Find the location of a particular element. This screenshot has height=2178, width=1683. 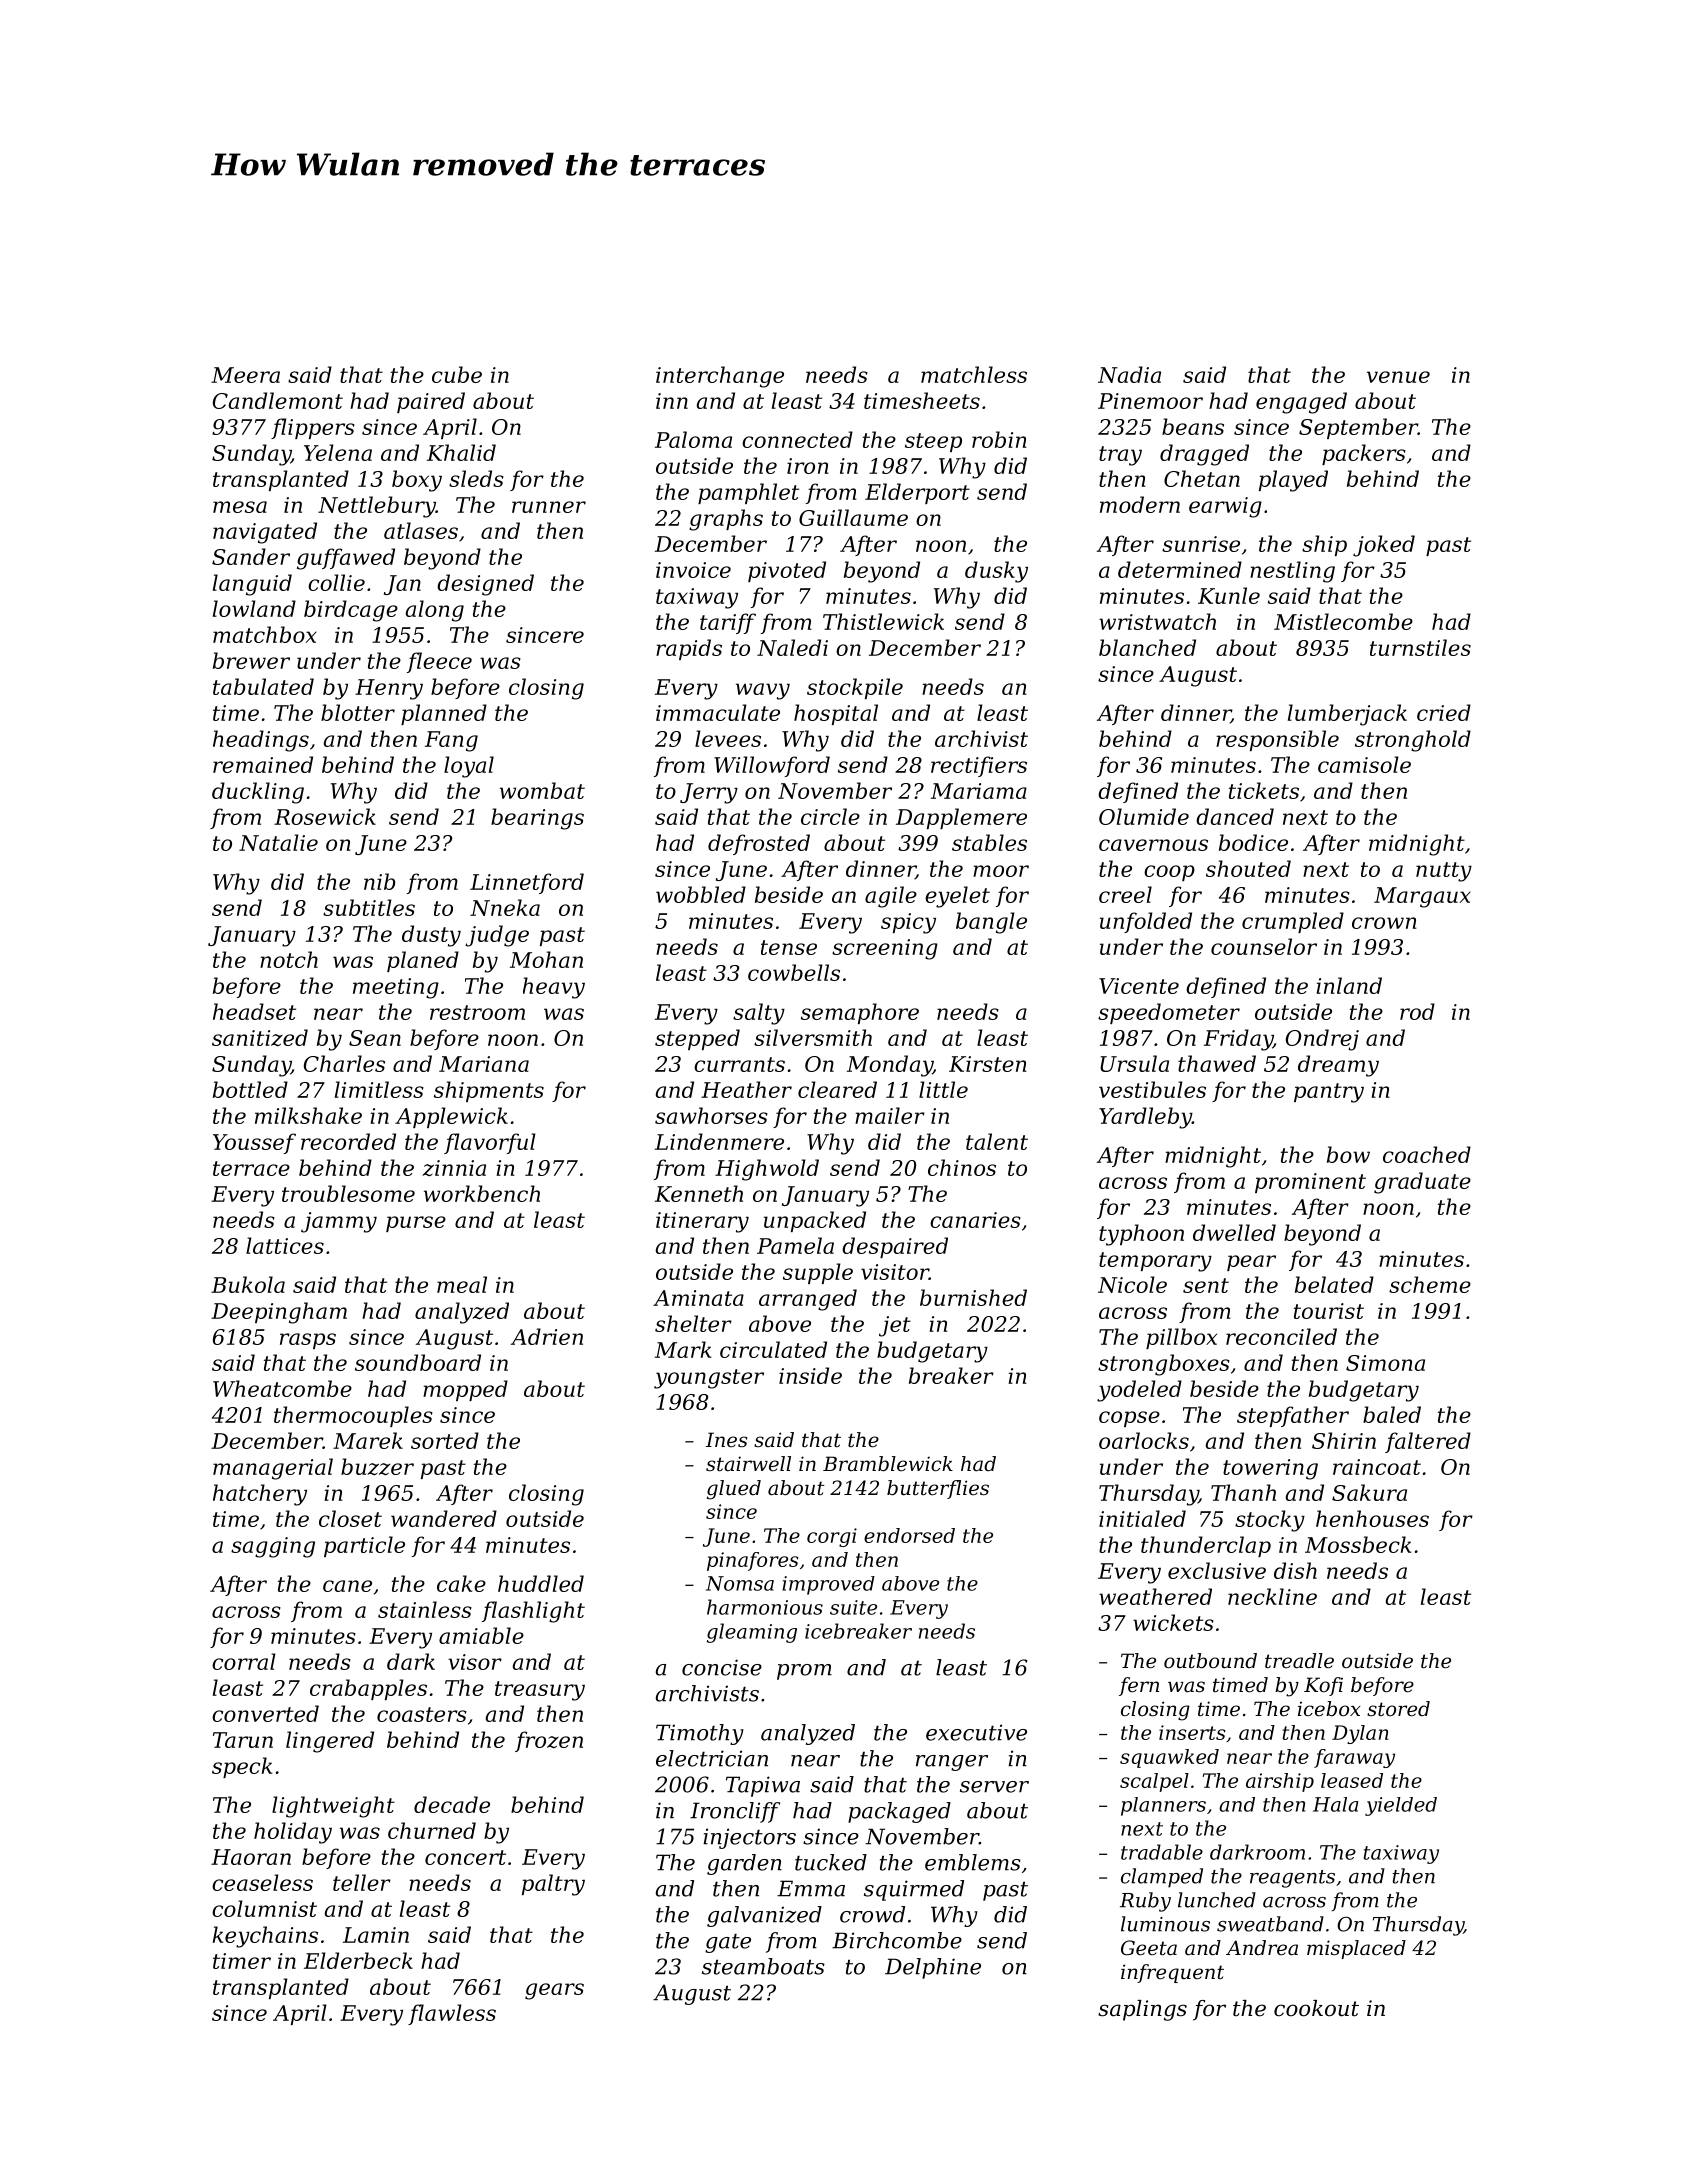

sorted is located at coordinates (445, 1440).
